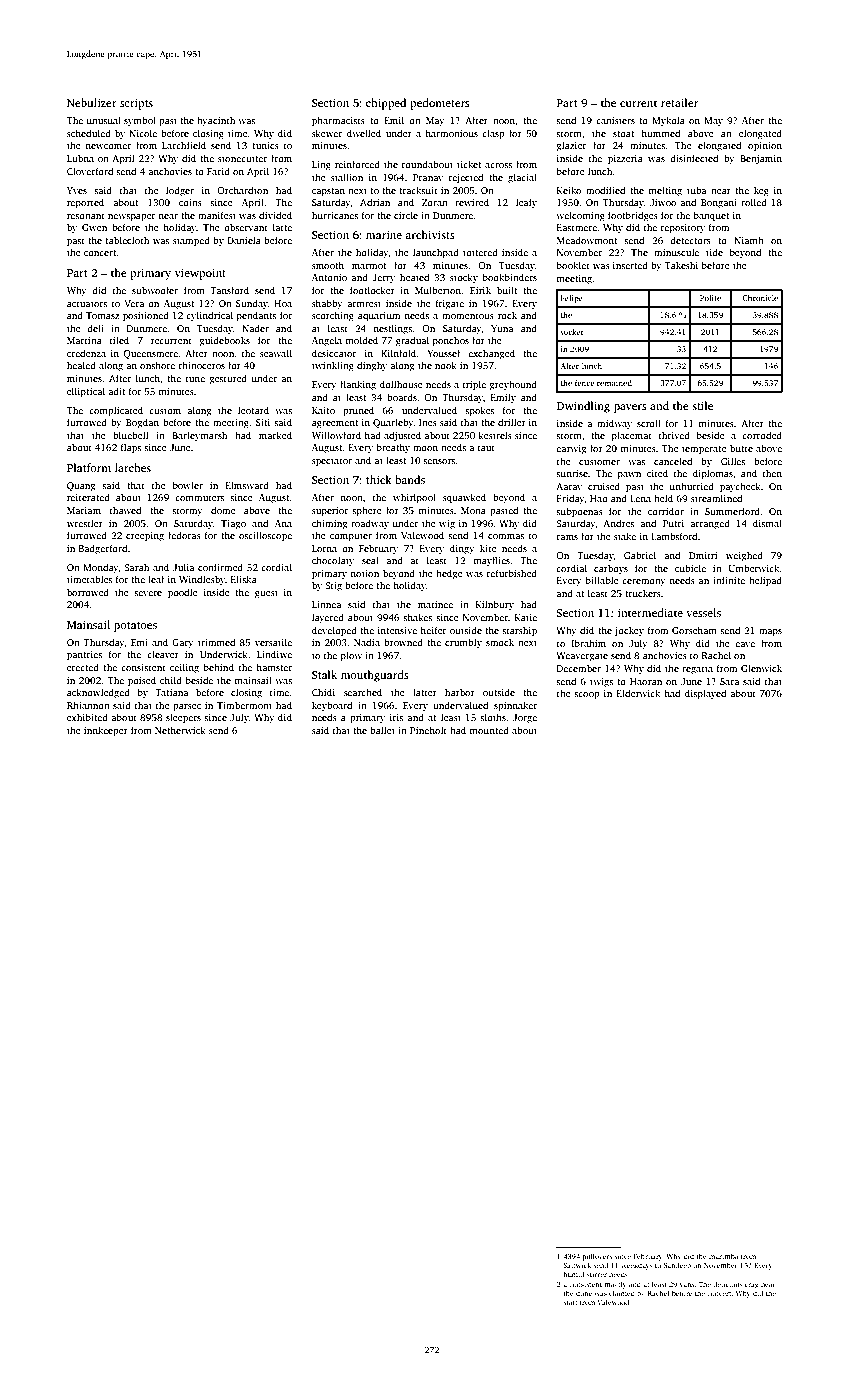  What do you see at coordinates (570, 1302) in the screenshot?
I see `staff` at bounding box center [570, 1302].
